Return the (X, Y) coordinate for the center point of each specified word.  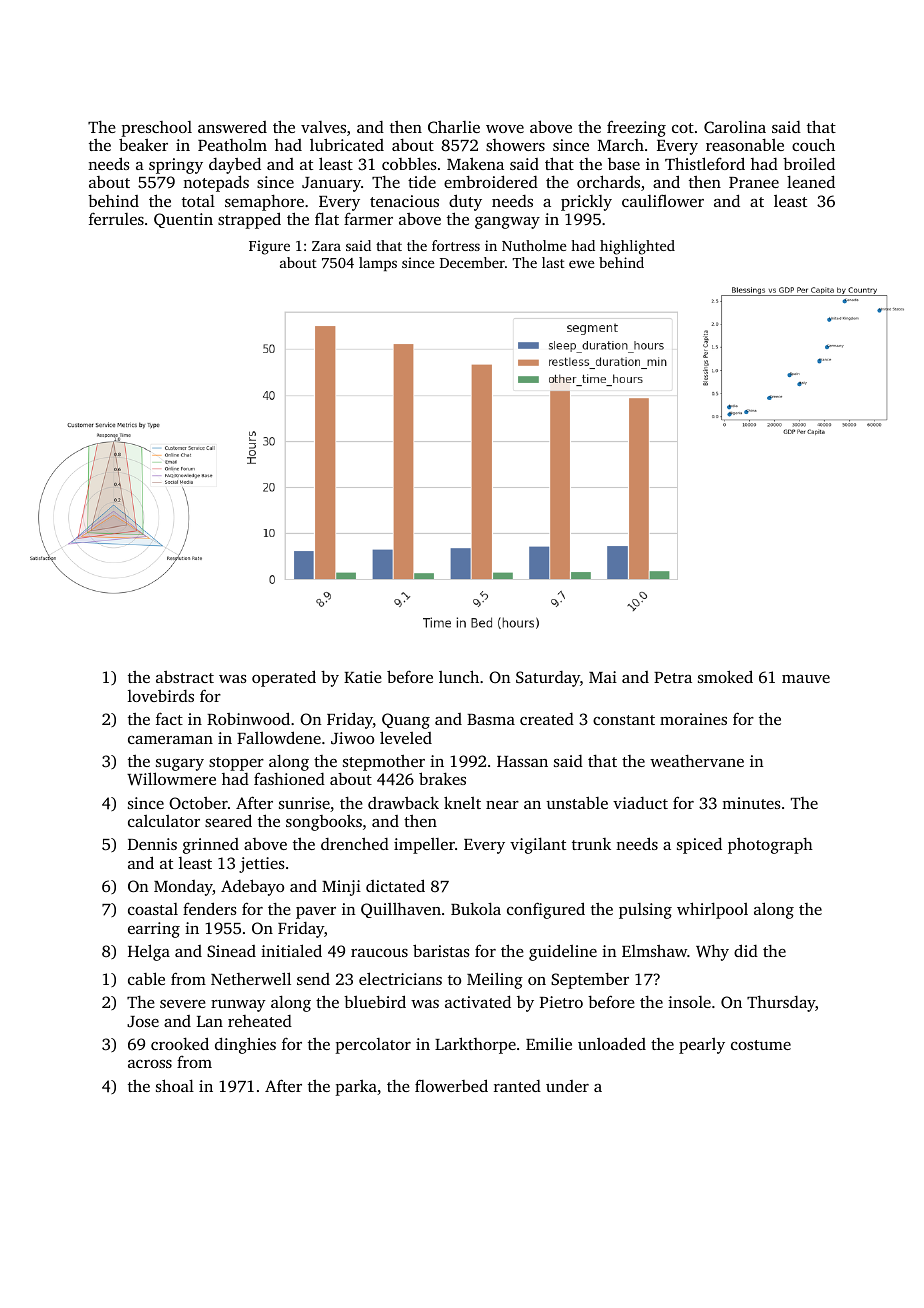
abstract (185, 677)
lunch (459, 676)
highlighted (637, 247)
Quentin (183, 220)
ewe (581, 264)
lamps (378, 264)
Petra (673, 677)
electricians (400, 978)
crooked (180, 1043)
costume (761, 1045)
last (553, 262)
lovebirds (161, 696)
